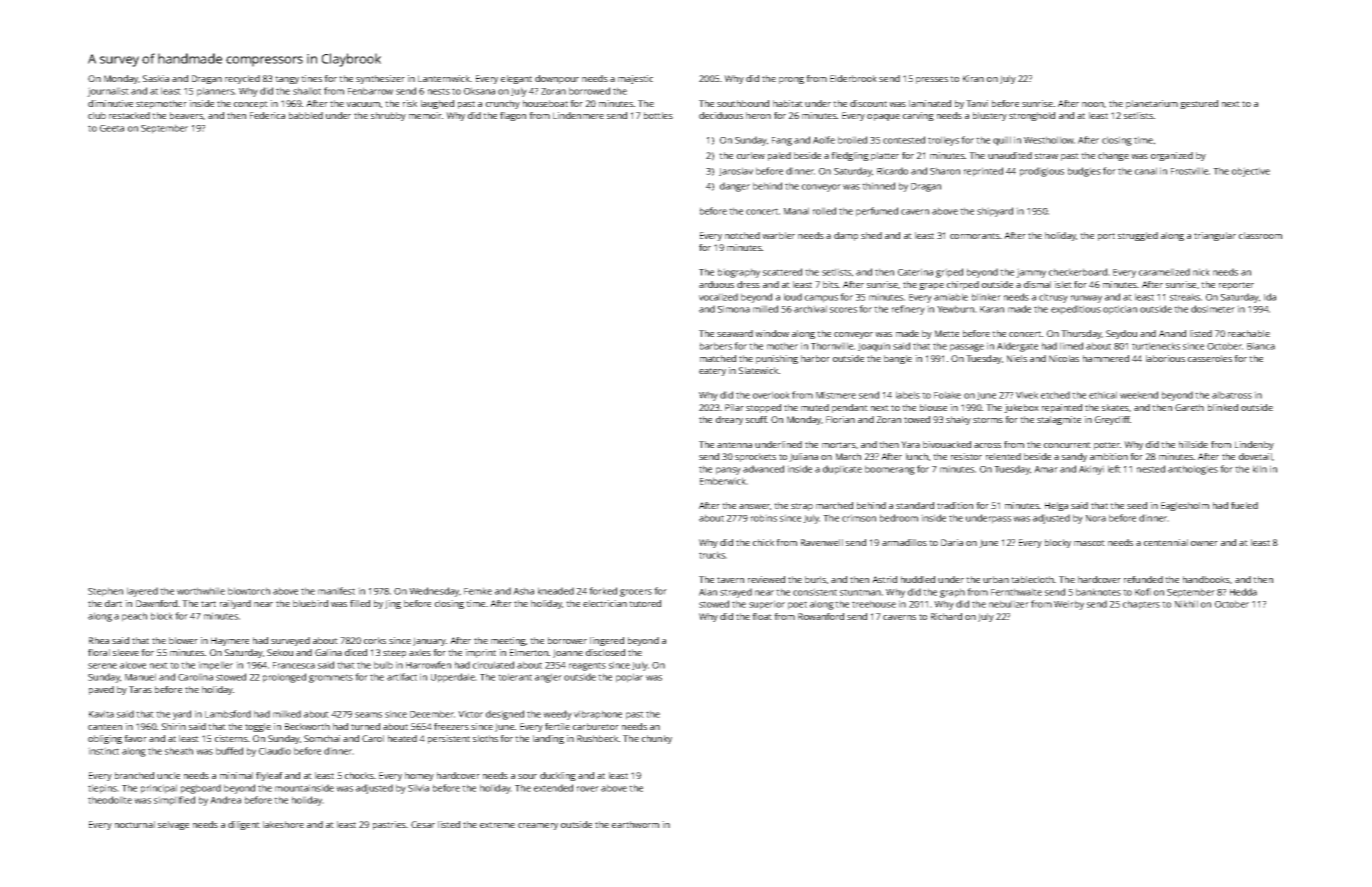 This screenshot has height=887, width=1372. What do you see at coordinates (973, 78) in the screenshot?
I see `Kiran` at bounding box center [973, 78].
